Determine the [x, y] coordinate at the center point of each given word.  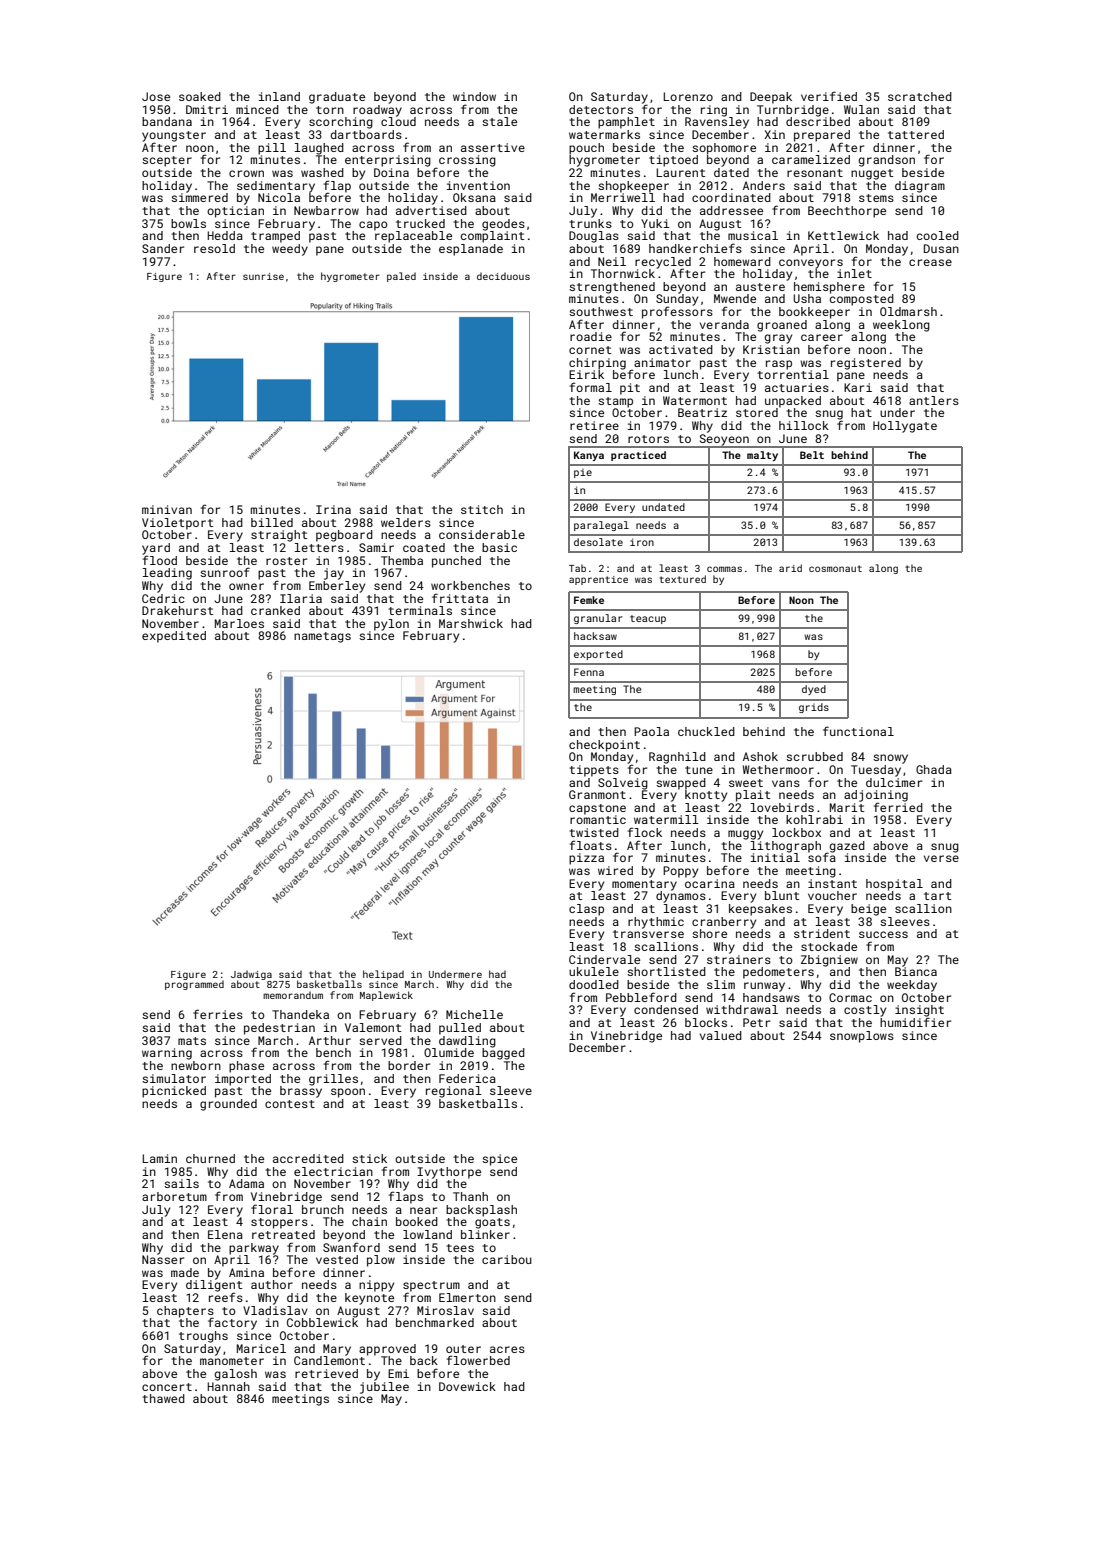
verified [829, 96]
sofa [822, 857]
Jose [156, 96]
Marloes [239, 623]
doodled [594, 984]
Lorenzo [688, 96]
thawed [163, 1398]
